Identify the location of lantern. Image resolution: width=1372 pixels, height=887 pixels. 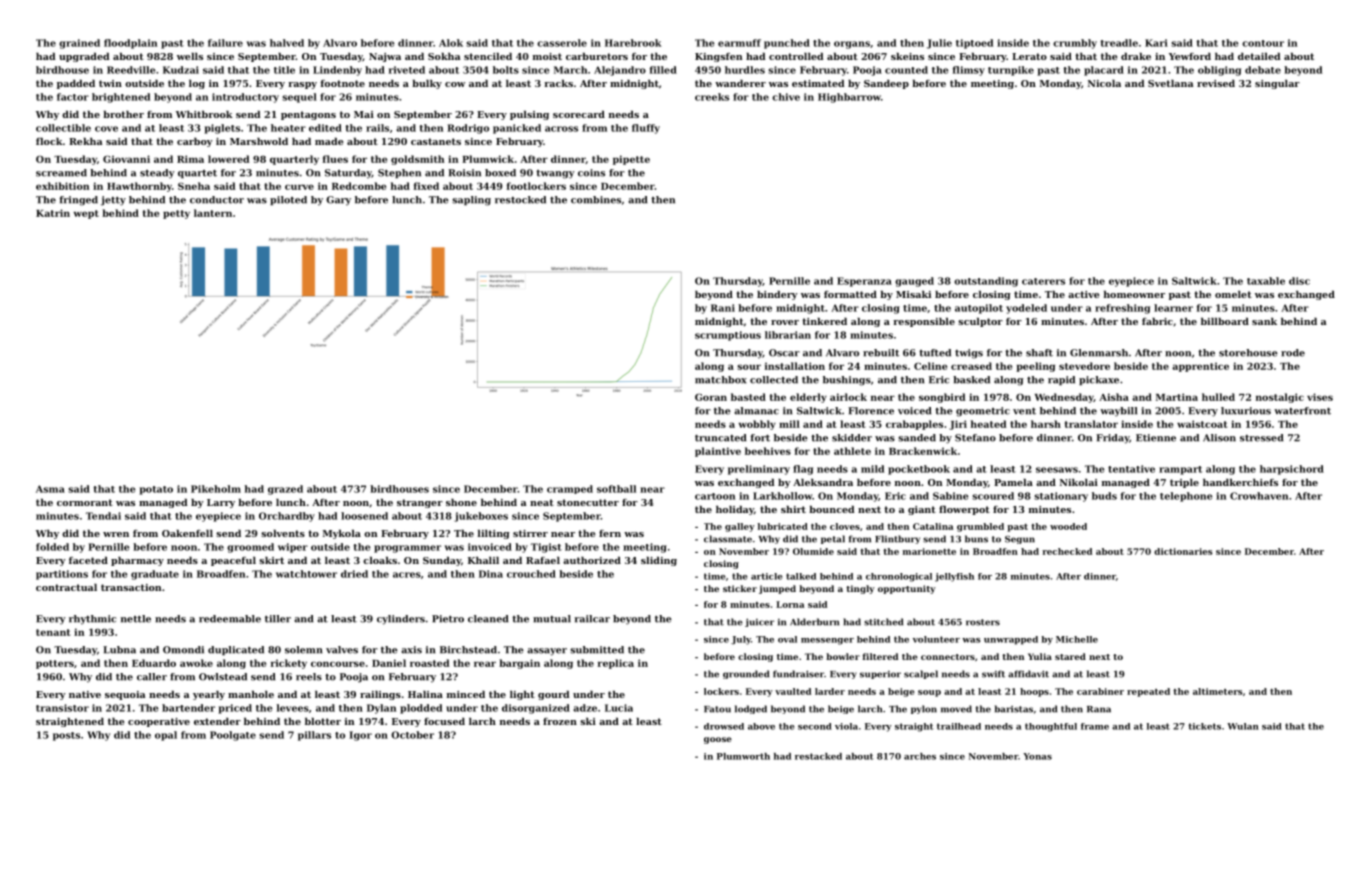
(213, 213).
